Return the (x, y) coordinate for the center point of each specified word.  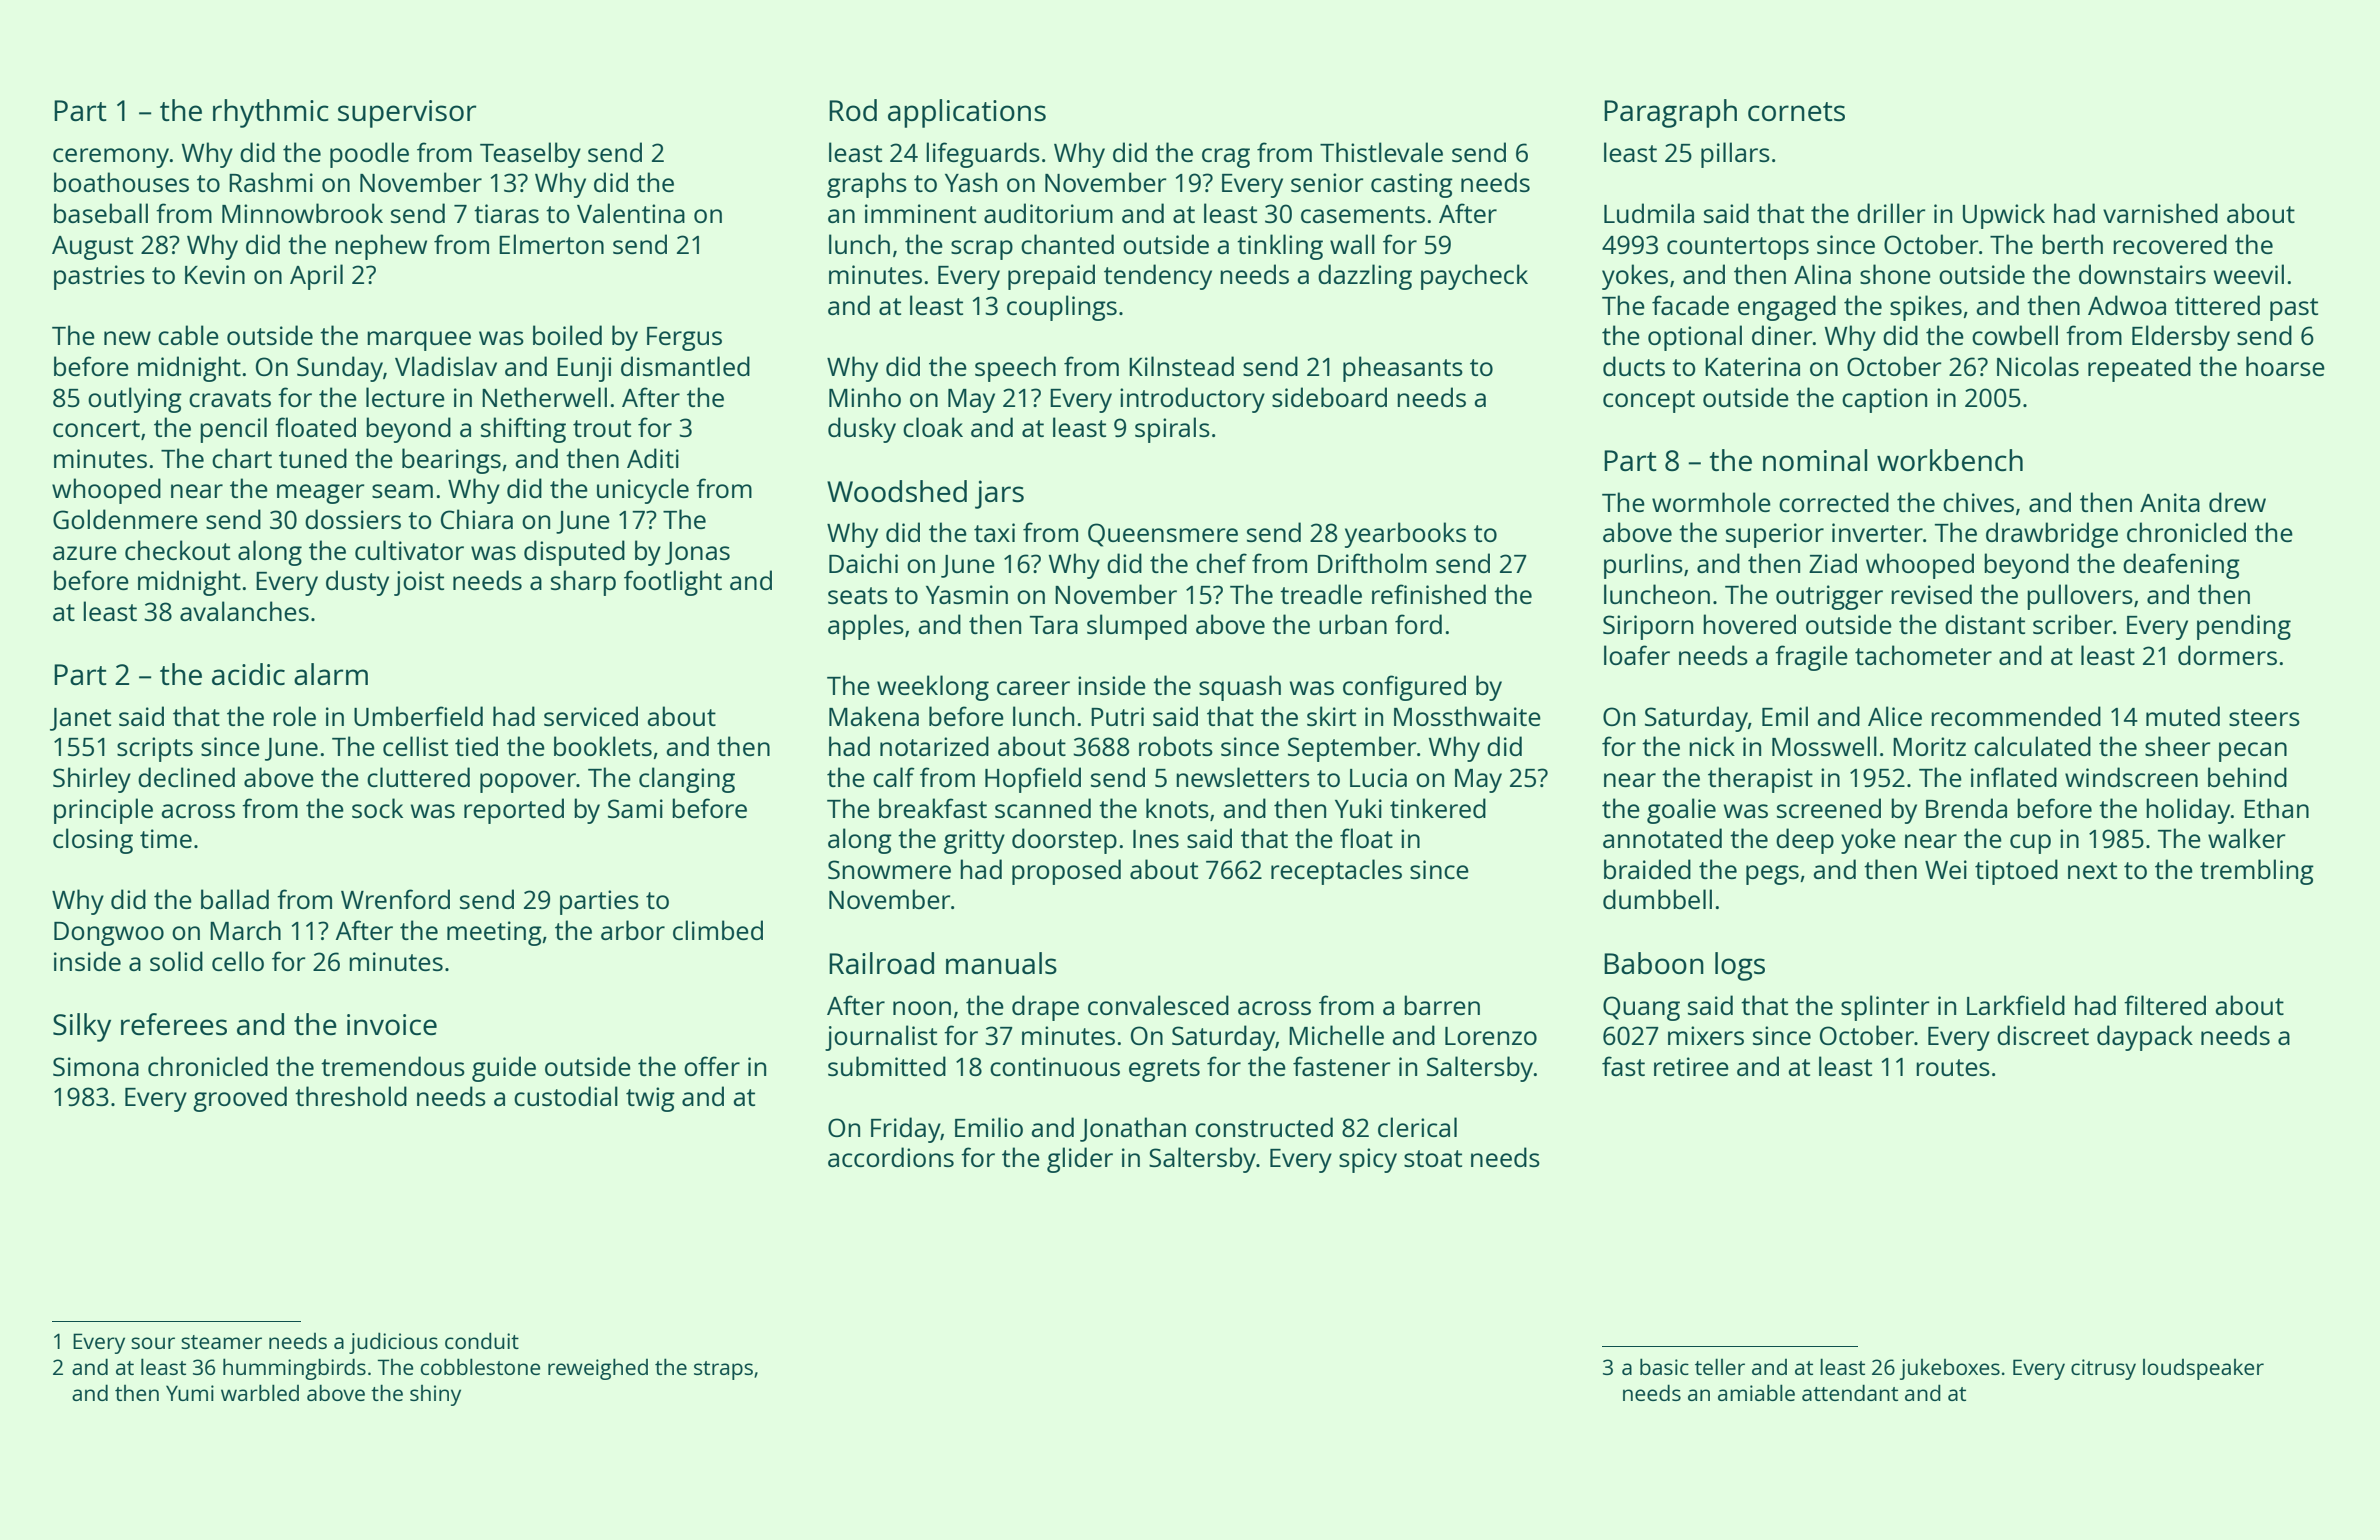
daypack (2145, 1038)
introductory (1192, 400)
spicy (1368, 1160)
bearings (451, 461)
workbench (1950, 460)
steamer (221, 1342)
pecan (2253, 752)
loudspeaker (2203, 1369)
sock (377, 808)
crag (1226, 158)
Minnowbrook (302, 213)
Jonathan (1133, 1129)
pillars (1735, 155)
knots (1177, 808)
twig (650, 1099)
